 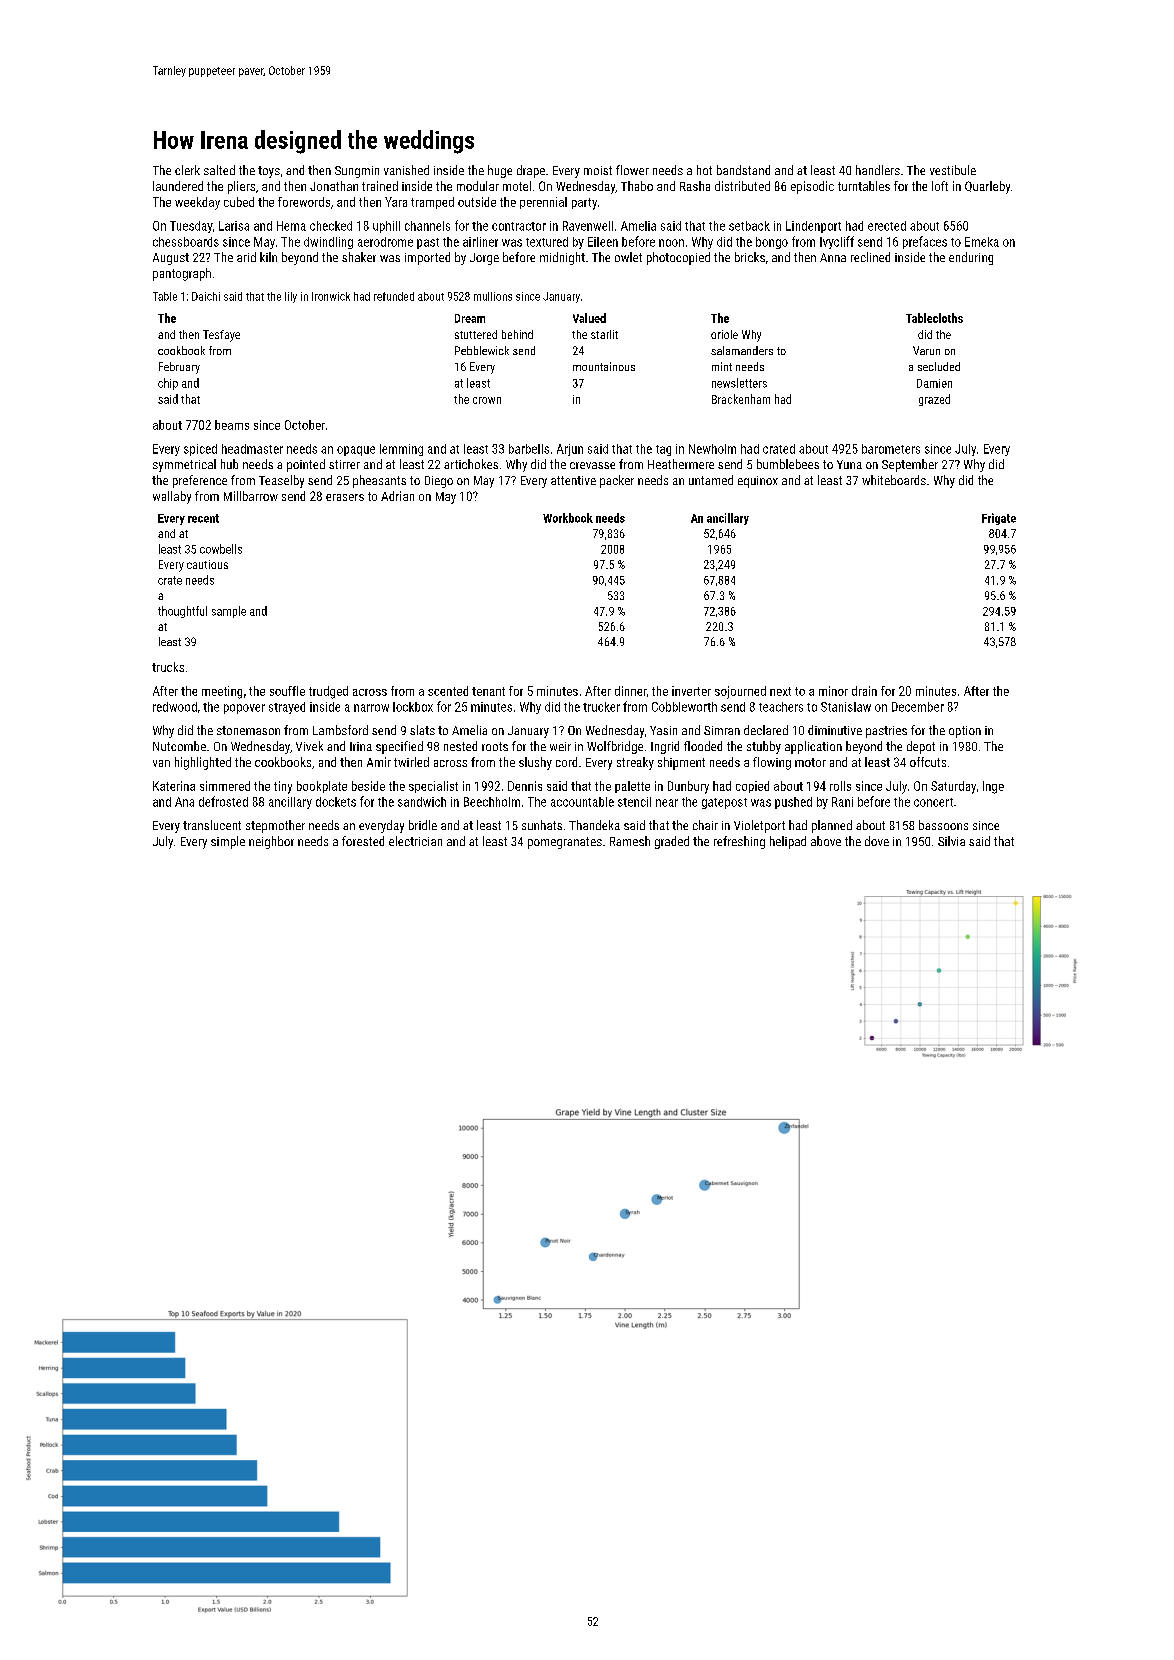 What do you see at coordinates (184, 465) in the image?
I see `symmetrical` at bounding box center [184, 465].
